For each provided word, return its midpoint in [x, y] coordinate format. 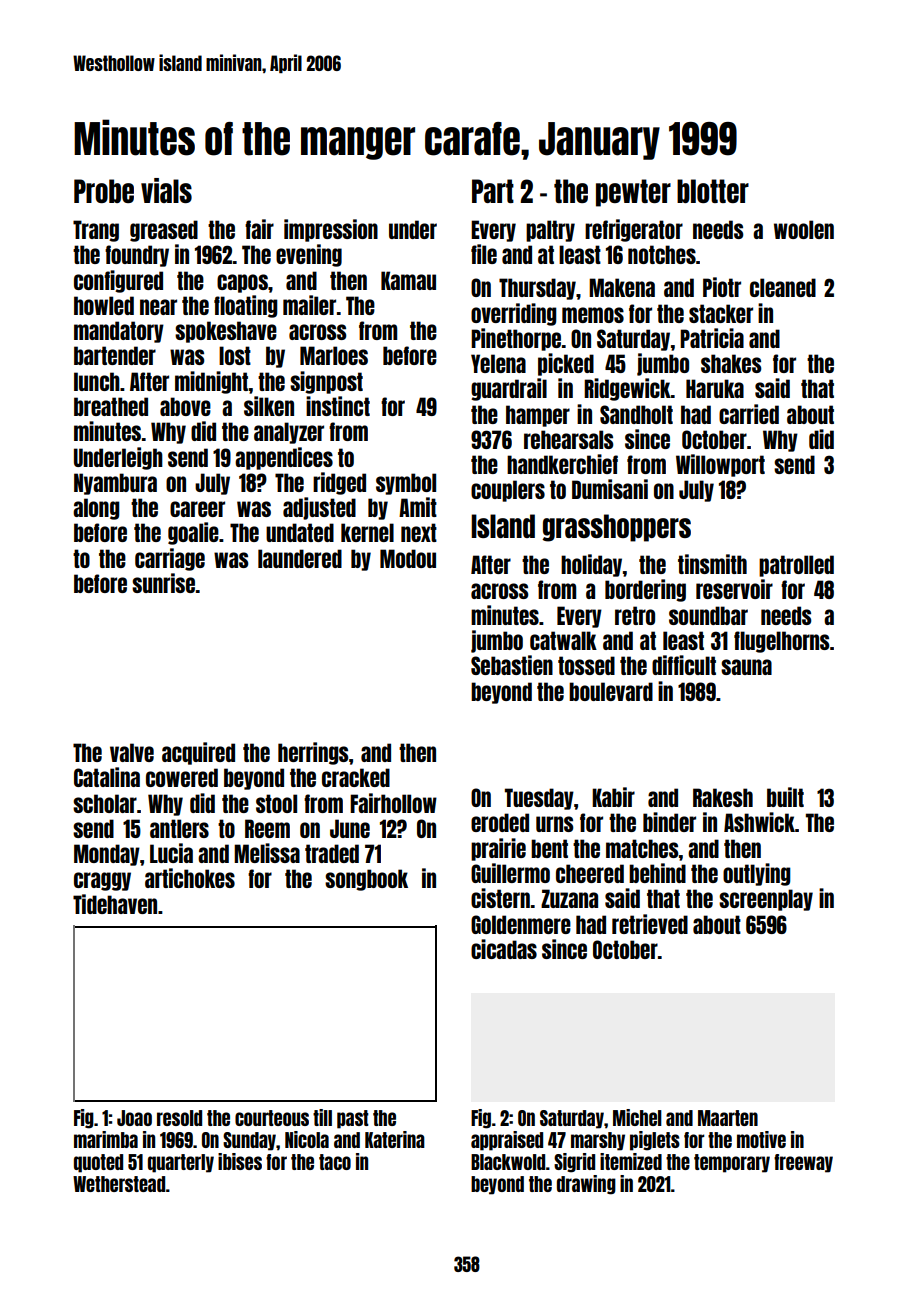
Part [493, 191]
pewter [633, 193]
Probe [104, 191]
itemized [631, 1161]
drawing [586, 1185]
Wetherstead [119, 1184]
